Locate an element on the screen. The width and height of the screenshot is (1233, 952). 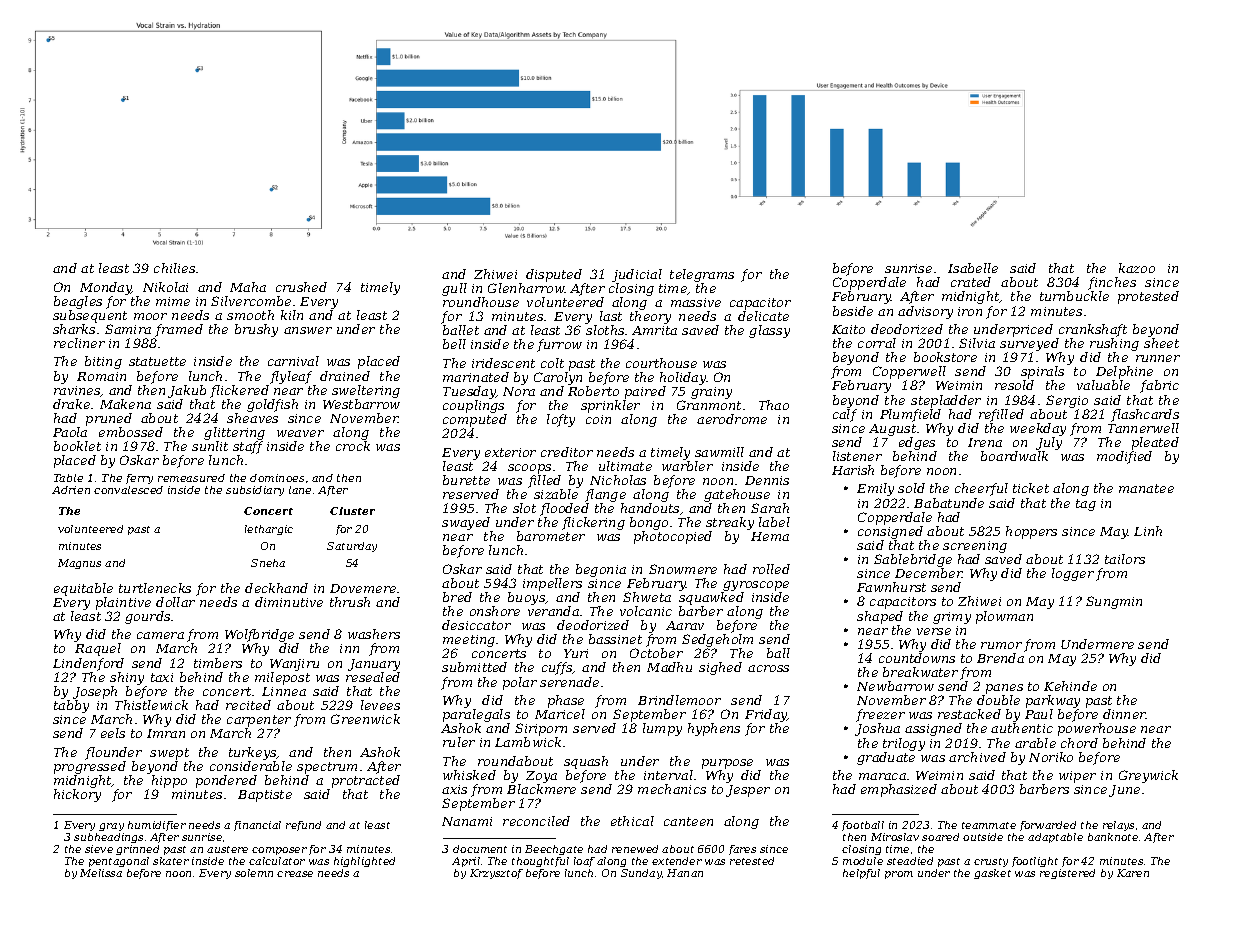
Samira is located at coordinates (128, 329).
